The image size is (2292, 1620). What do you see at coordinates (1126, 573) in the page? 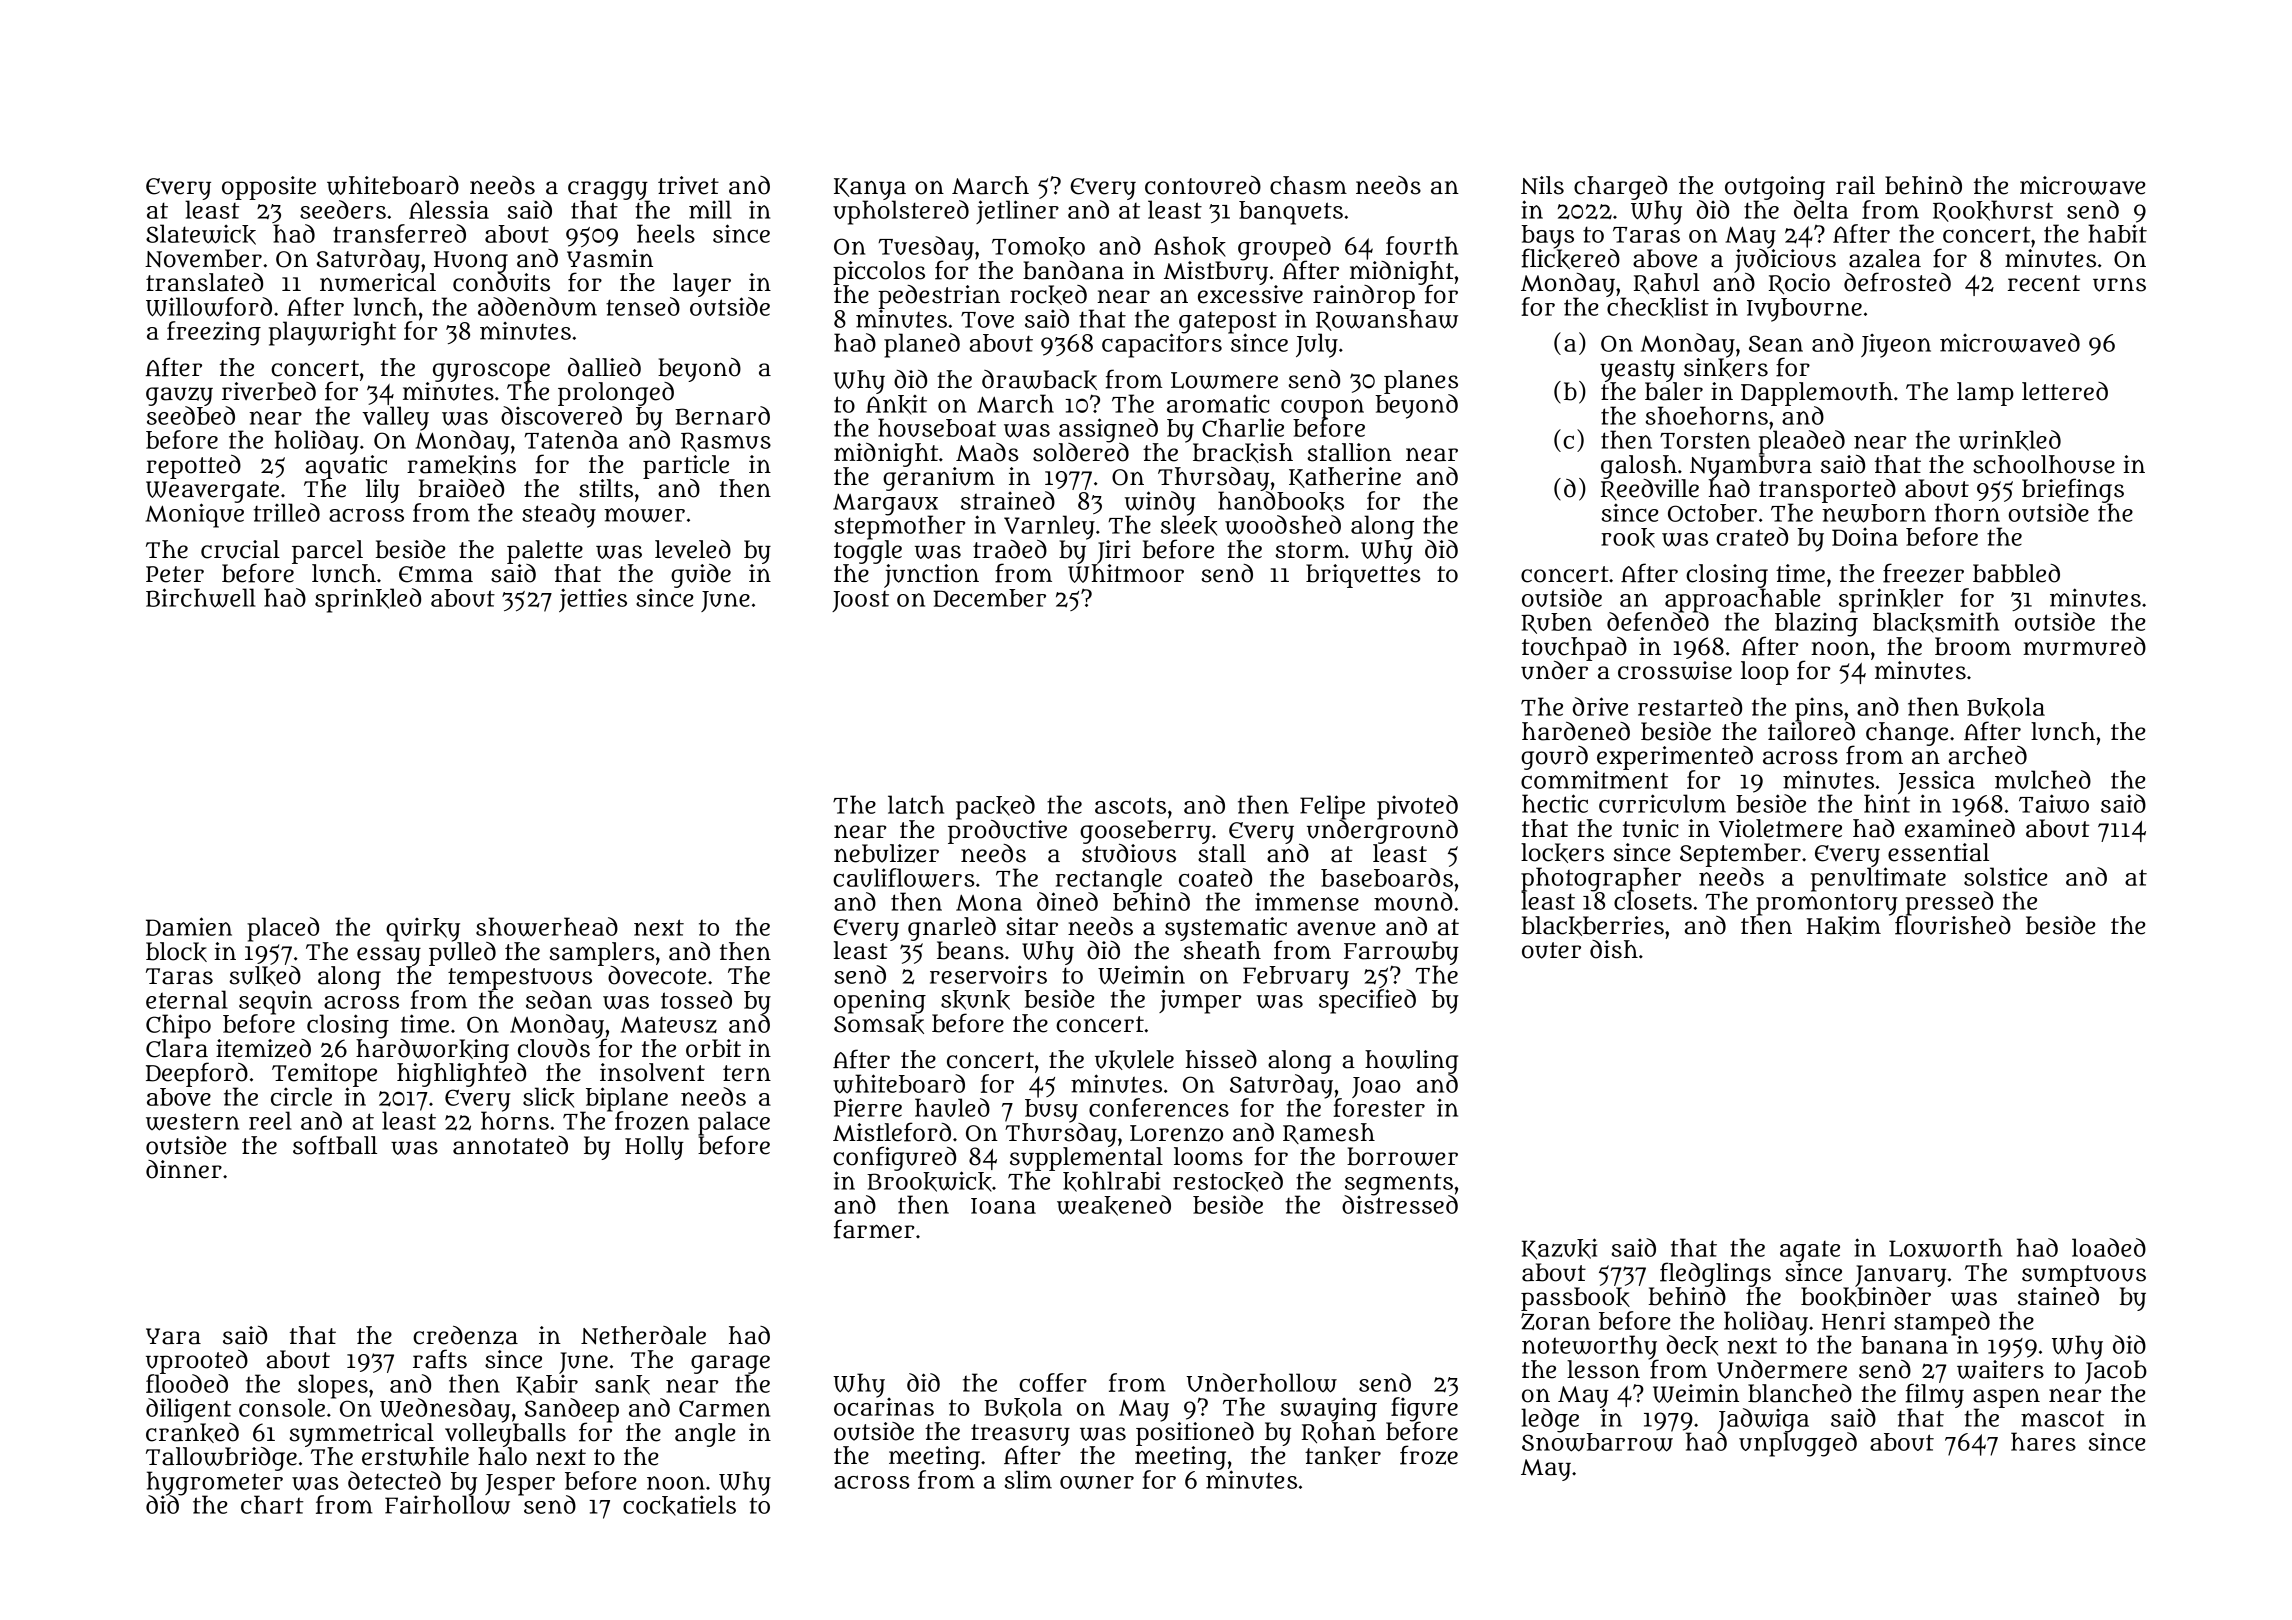
I see `Whitmoor` at bounding box center [1126, 573].
